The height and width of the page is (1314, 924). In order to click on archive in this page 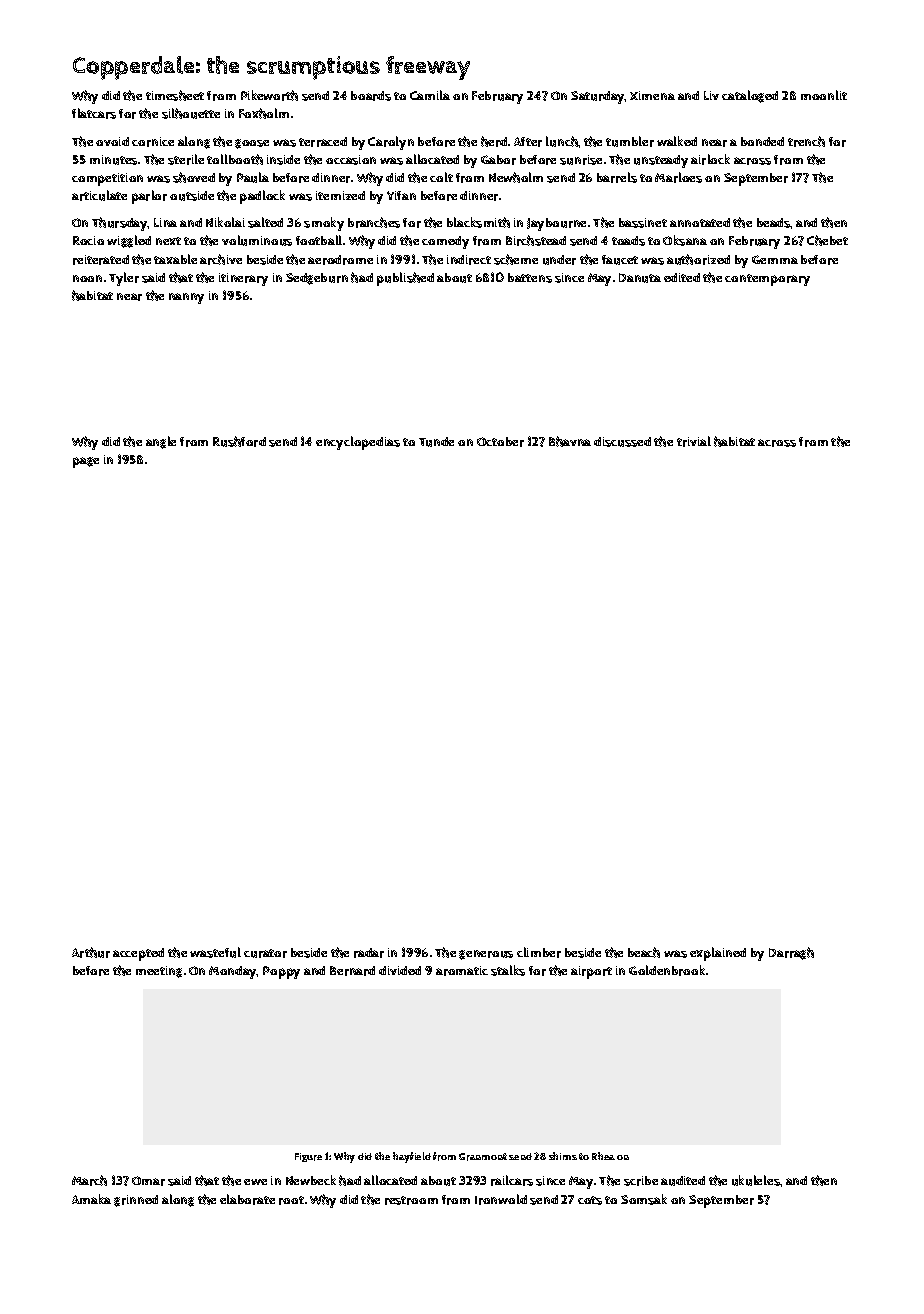, I will do `click(221, 259)`.
